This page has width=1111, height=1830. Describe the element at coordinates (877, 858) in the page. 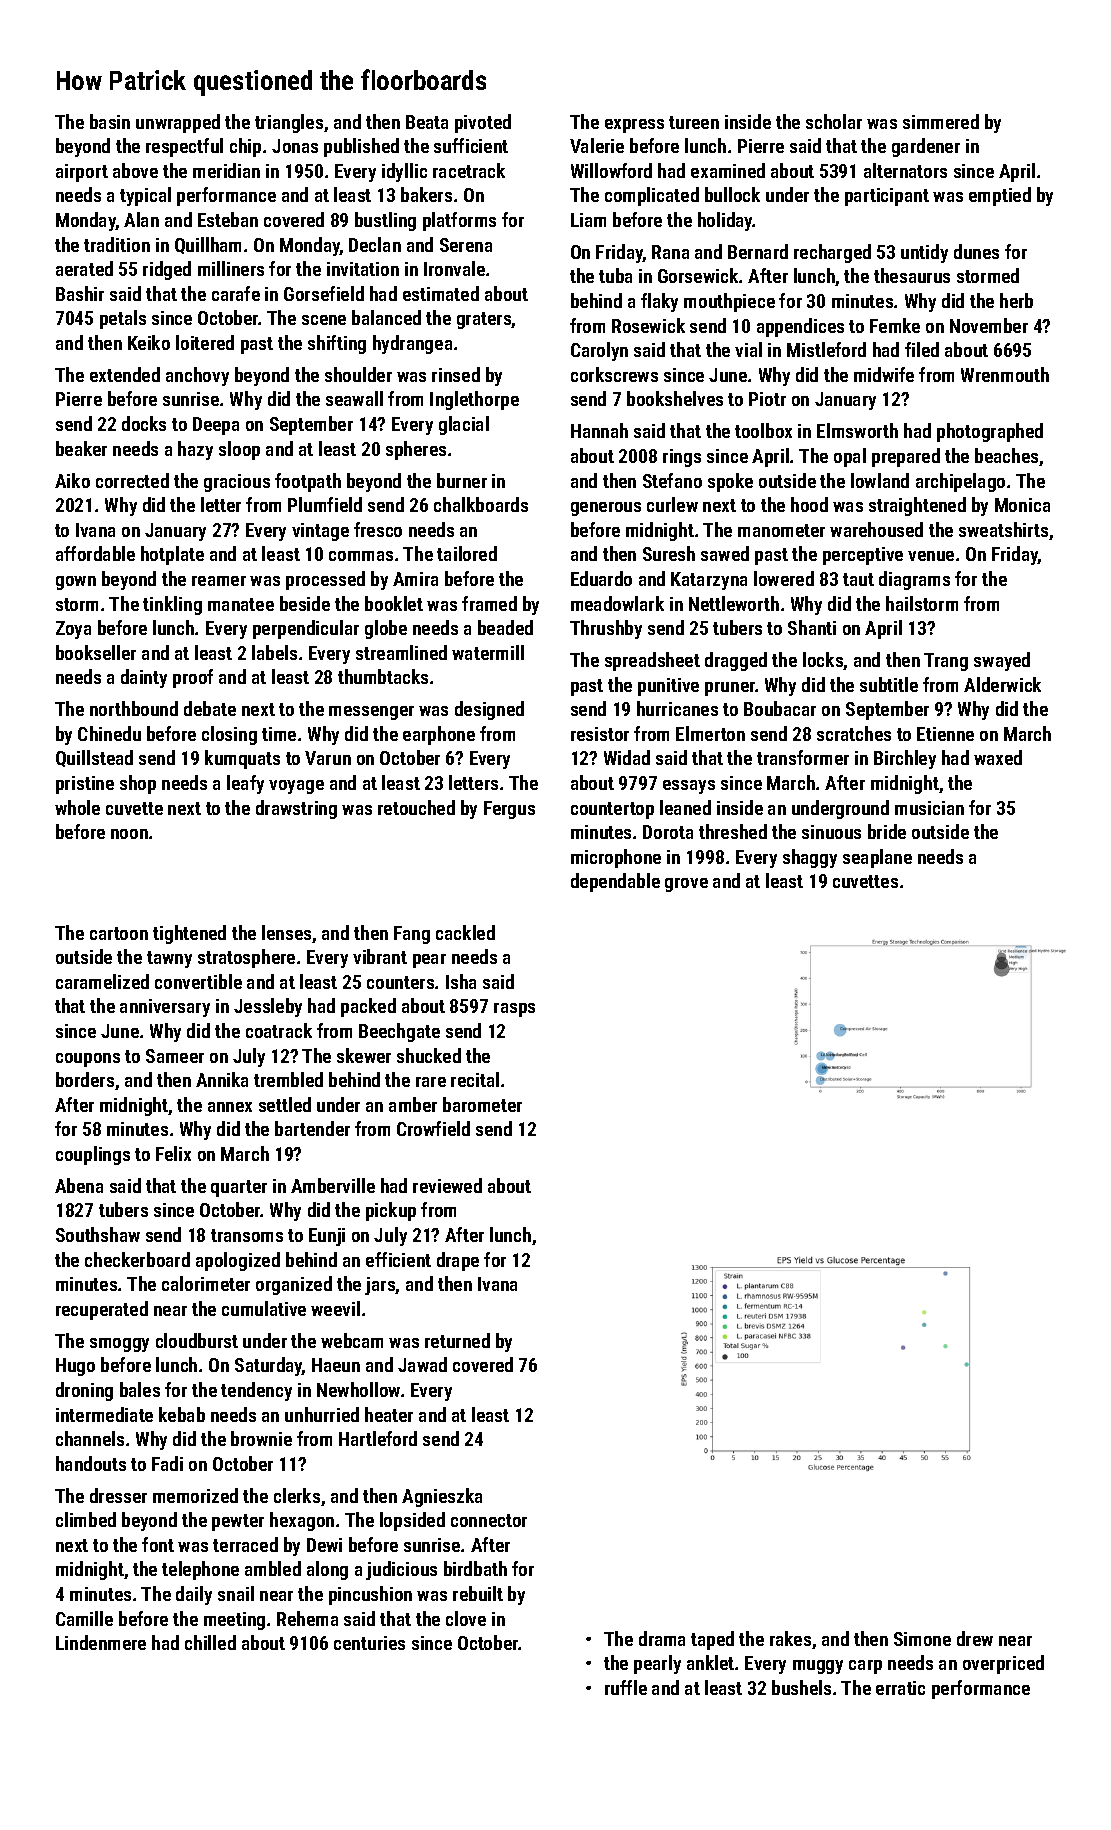

I see `seaplane` at that location.
